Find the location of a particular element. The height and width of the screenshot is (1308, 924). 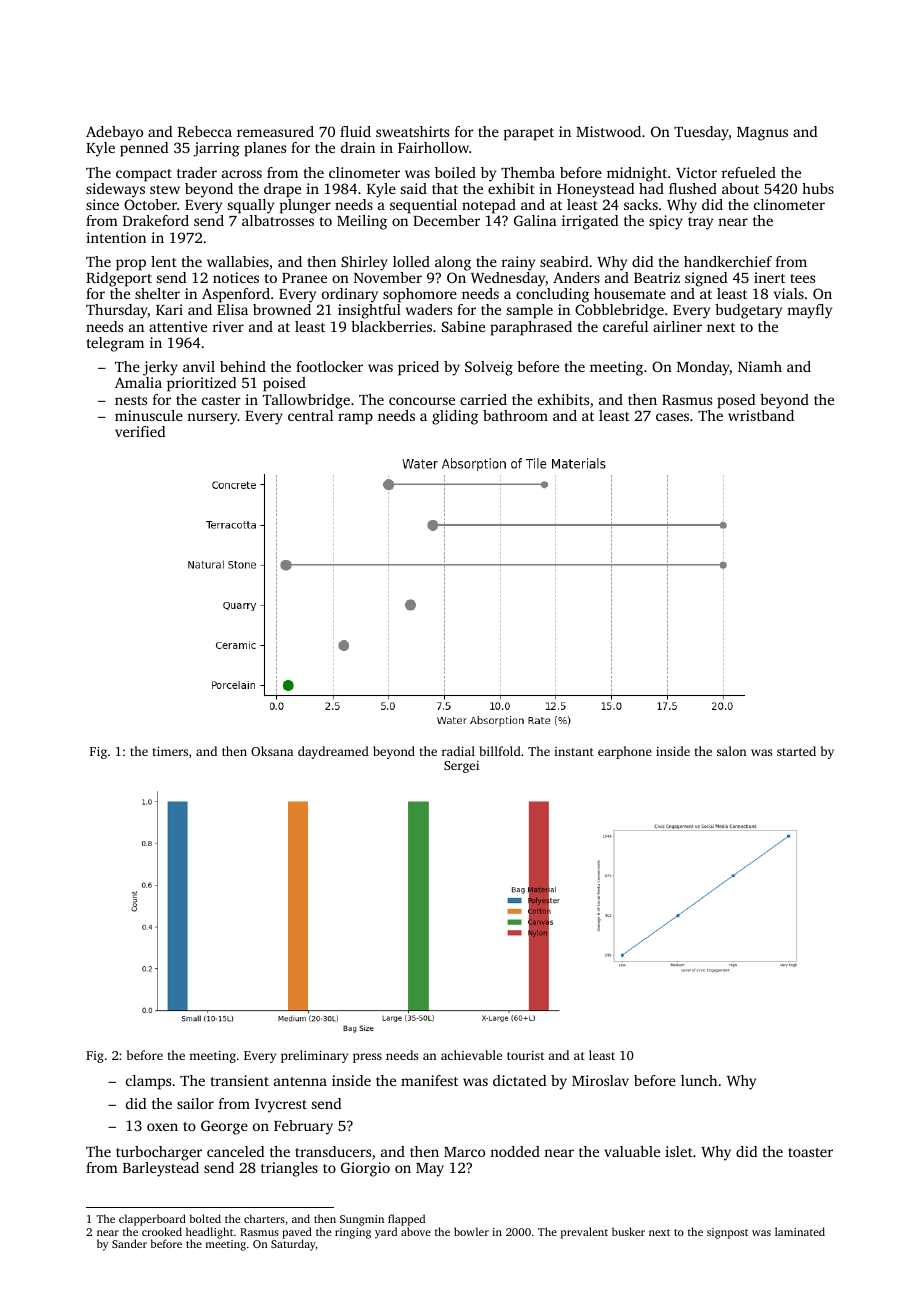

paved is located at coordinates (297, 1233).
